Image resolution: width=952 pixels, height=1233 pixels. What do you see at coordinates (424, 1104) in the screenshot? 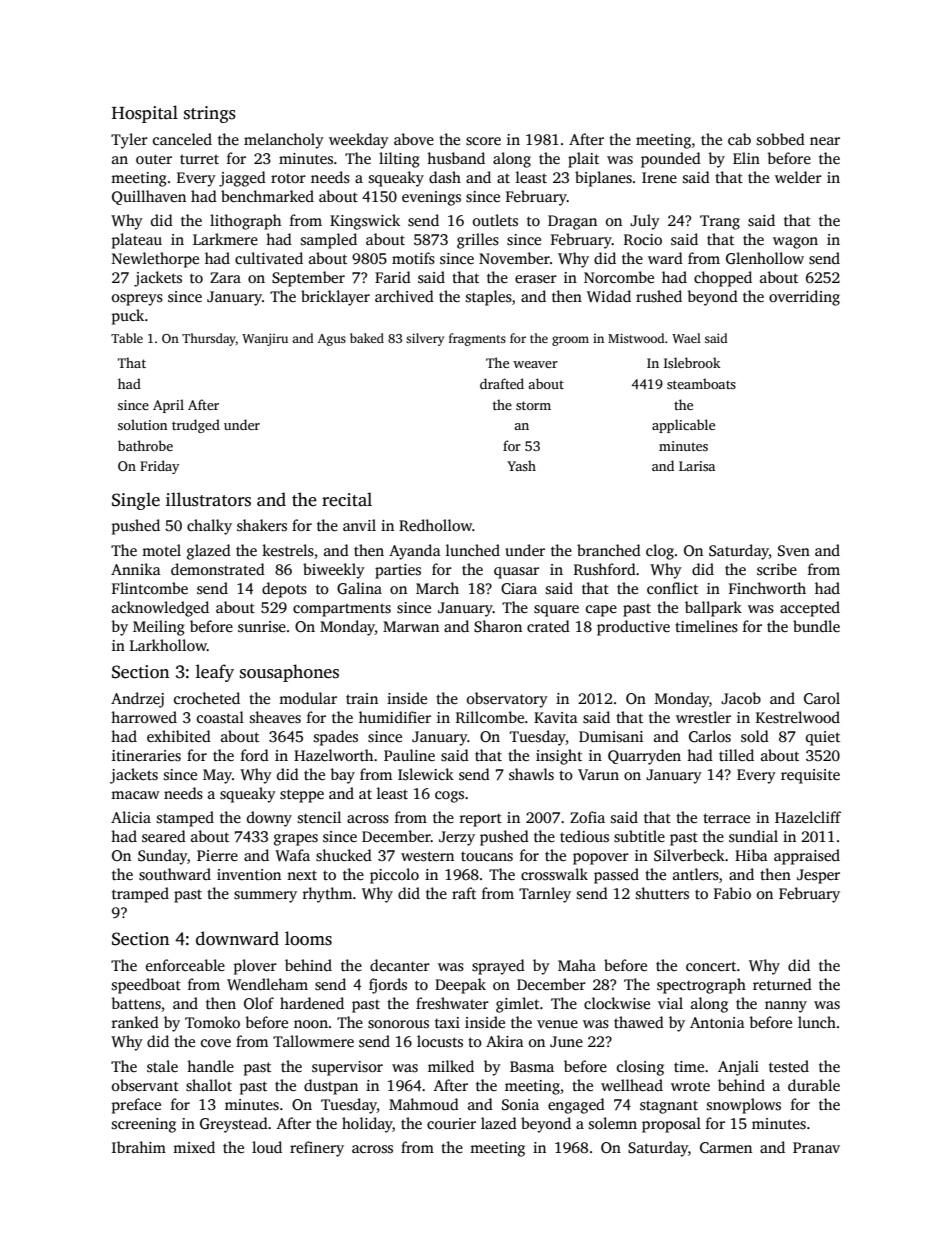
I see `Mahmoud` at bounding box center [424, 1104].
